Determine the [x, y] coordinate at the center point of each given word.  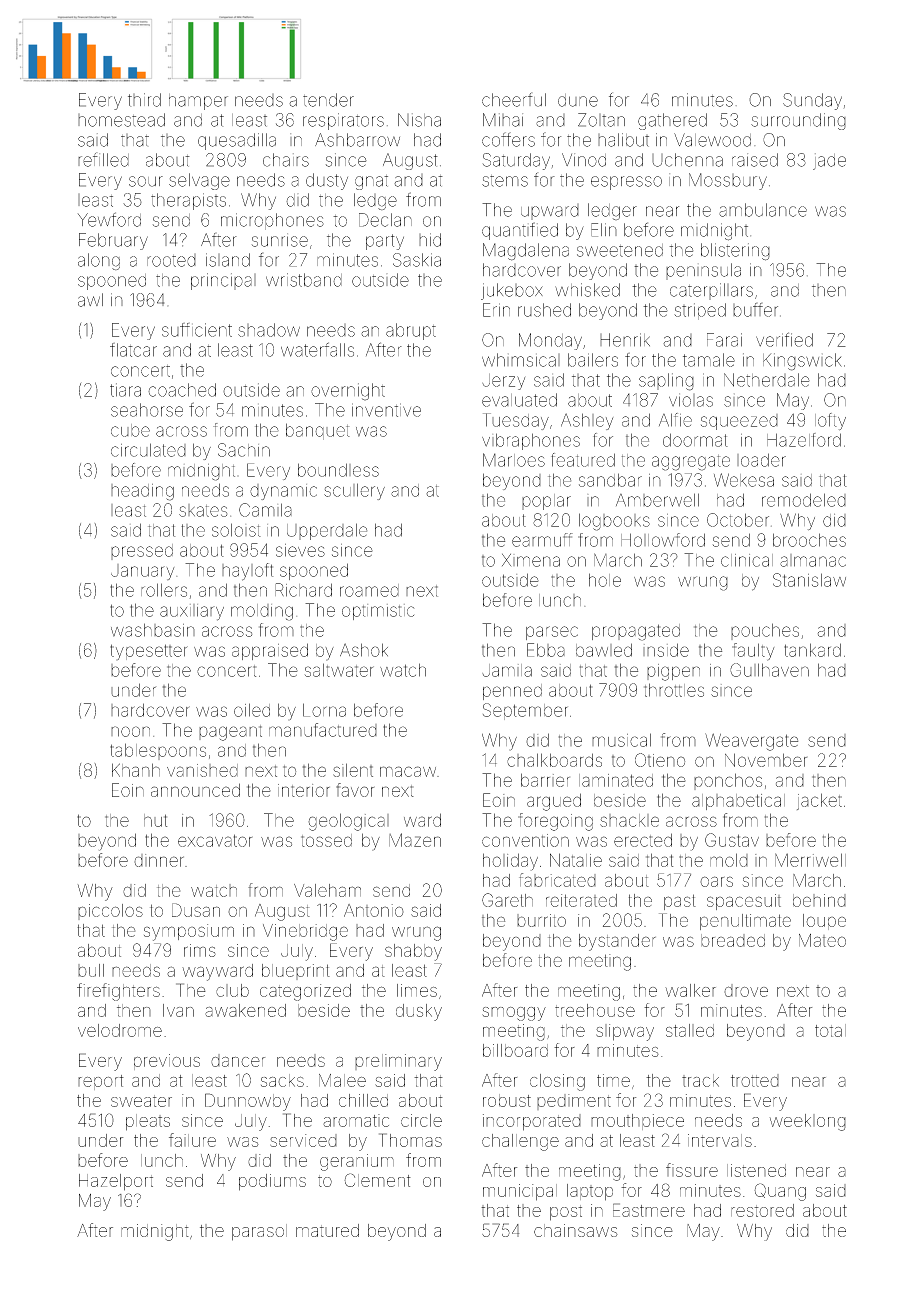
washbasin [153, 630]
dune [578, 100]
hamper [198, 102]
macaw [408, 771]
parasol [259, 1232]
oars [716, 881]
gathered [672, 121]
